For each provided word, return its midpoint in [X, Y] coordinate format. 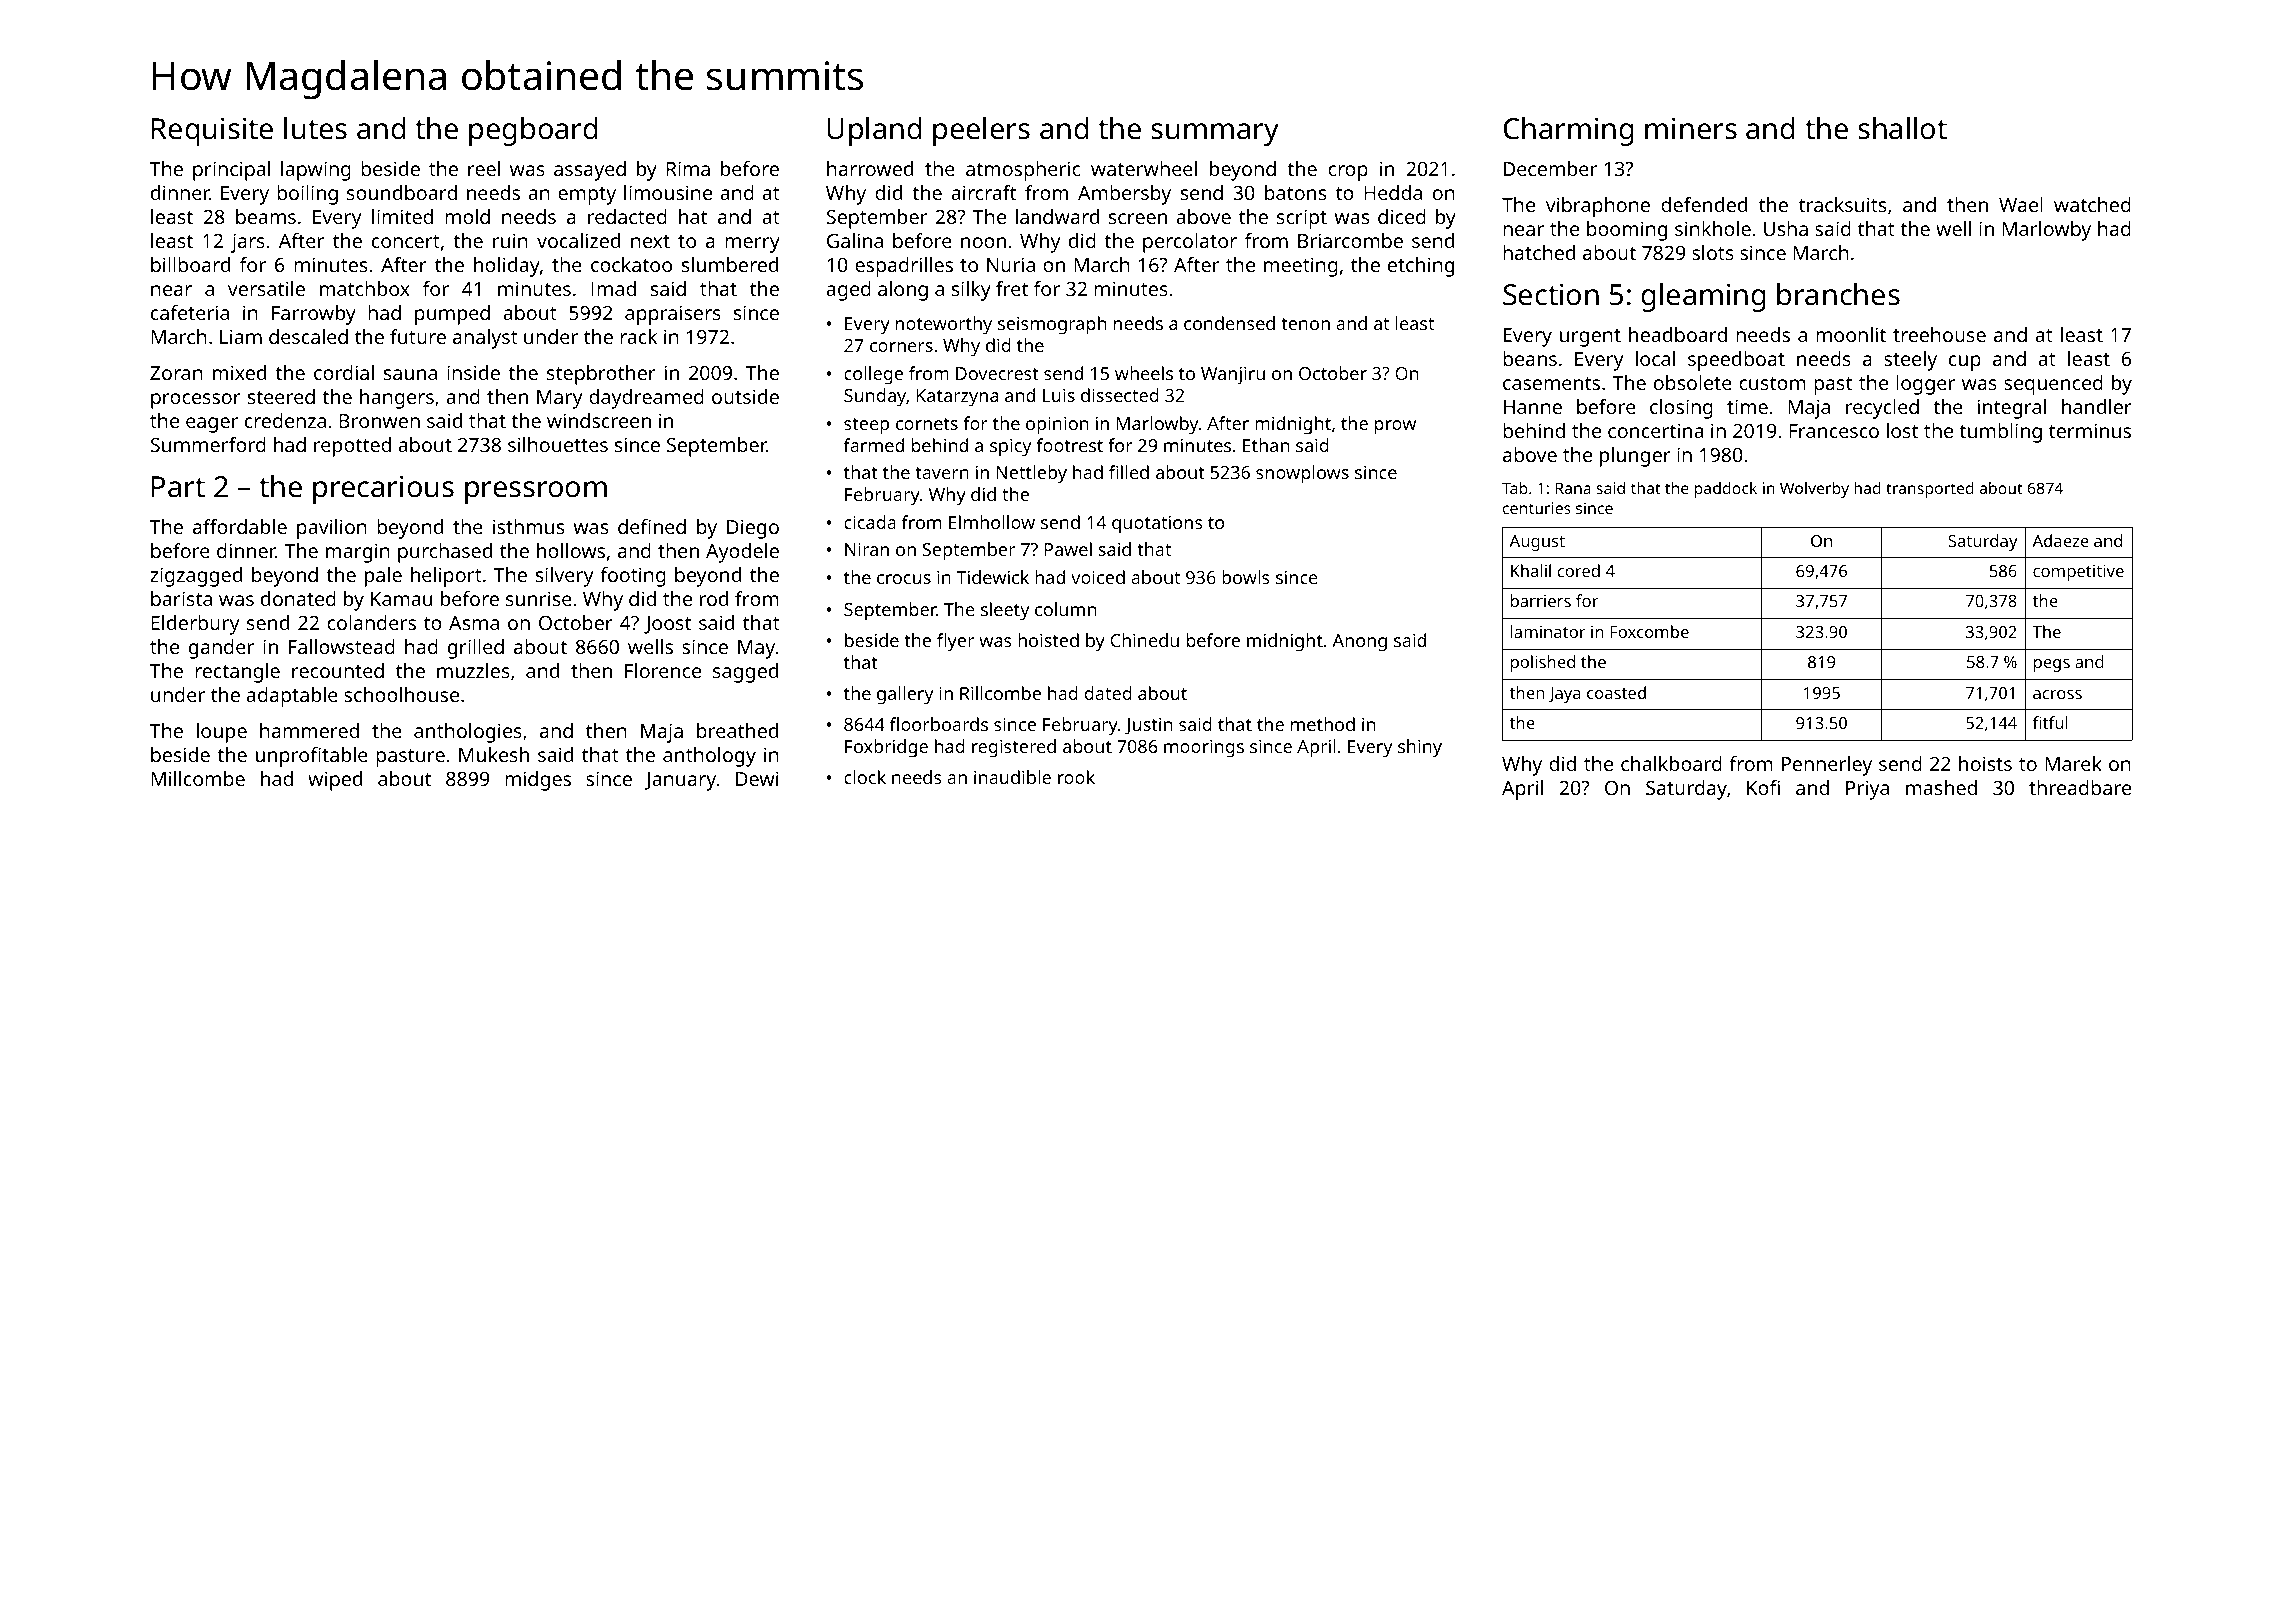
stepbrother [601, 375]
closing [1681, 409]
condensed [1229, 323]
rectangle [237, 673]
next [650, 241]
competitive [2078, 573]
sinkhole [1713, 228]
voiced [1098, 577]
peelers [981, 131]
